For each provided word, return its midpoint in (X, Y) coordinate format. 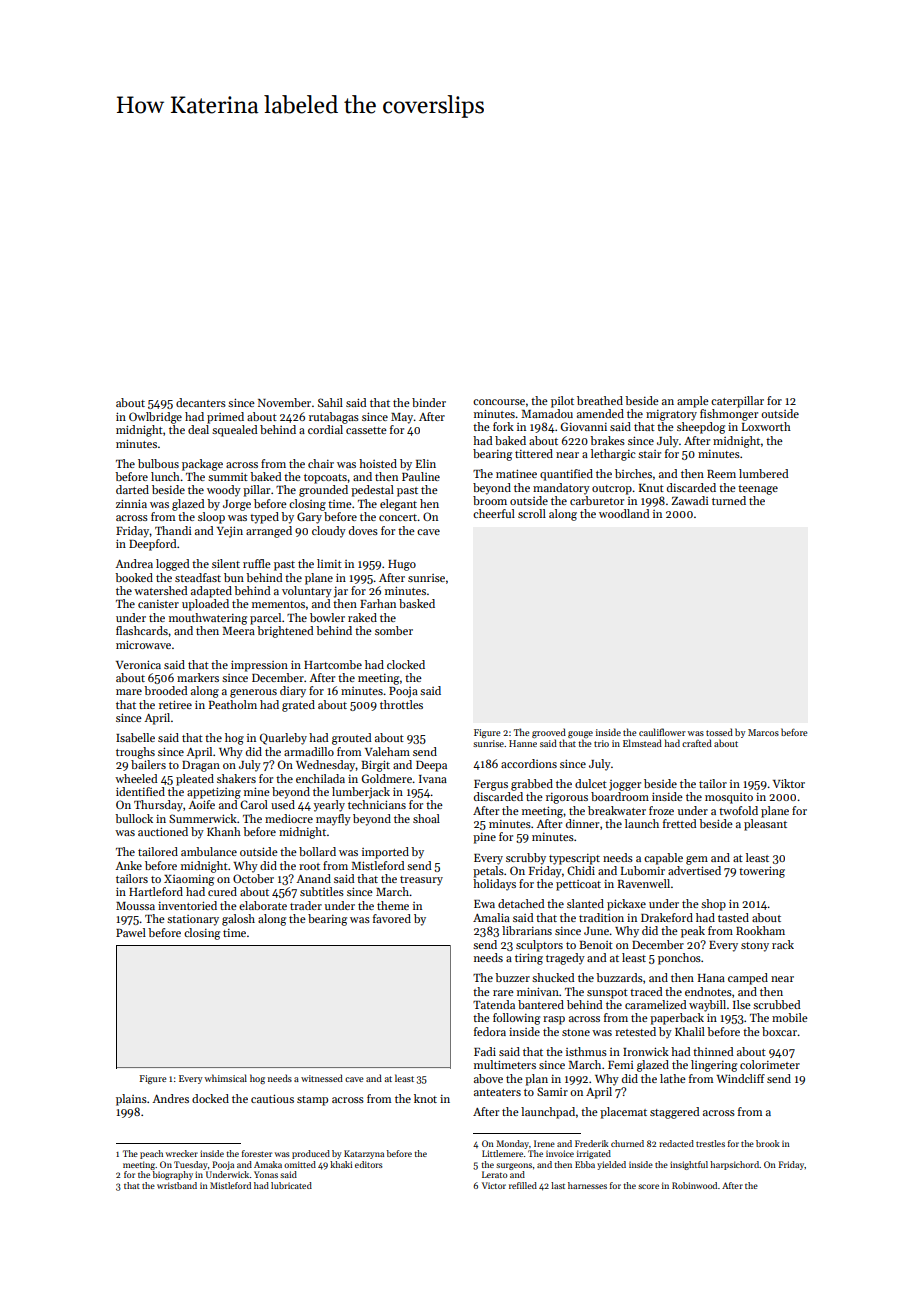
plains (131, 1100)
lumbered (764, 473)
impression (259, 666)
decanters (201, 402)
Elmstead (642, 743)
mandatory (561, 489)
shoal (426, 818)
